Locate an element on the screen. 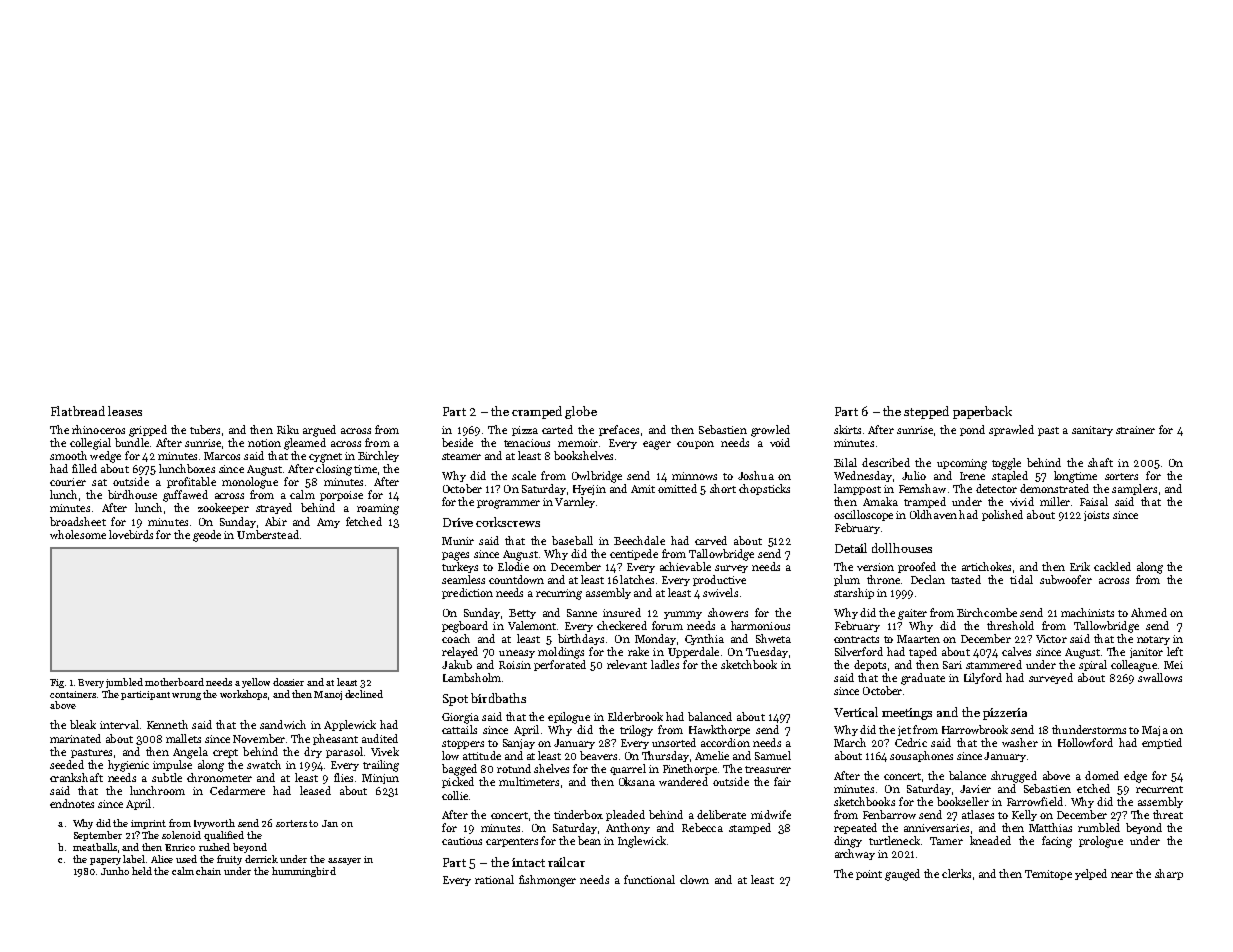 The height and width of the screenshot is (952, 1233). cygnet is located at coordinates (325, 458).
